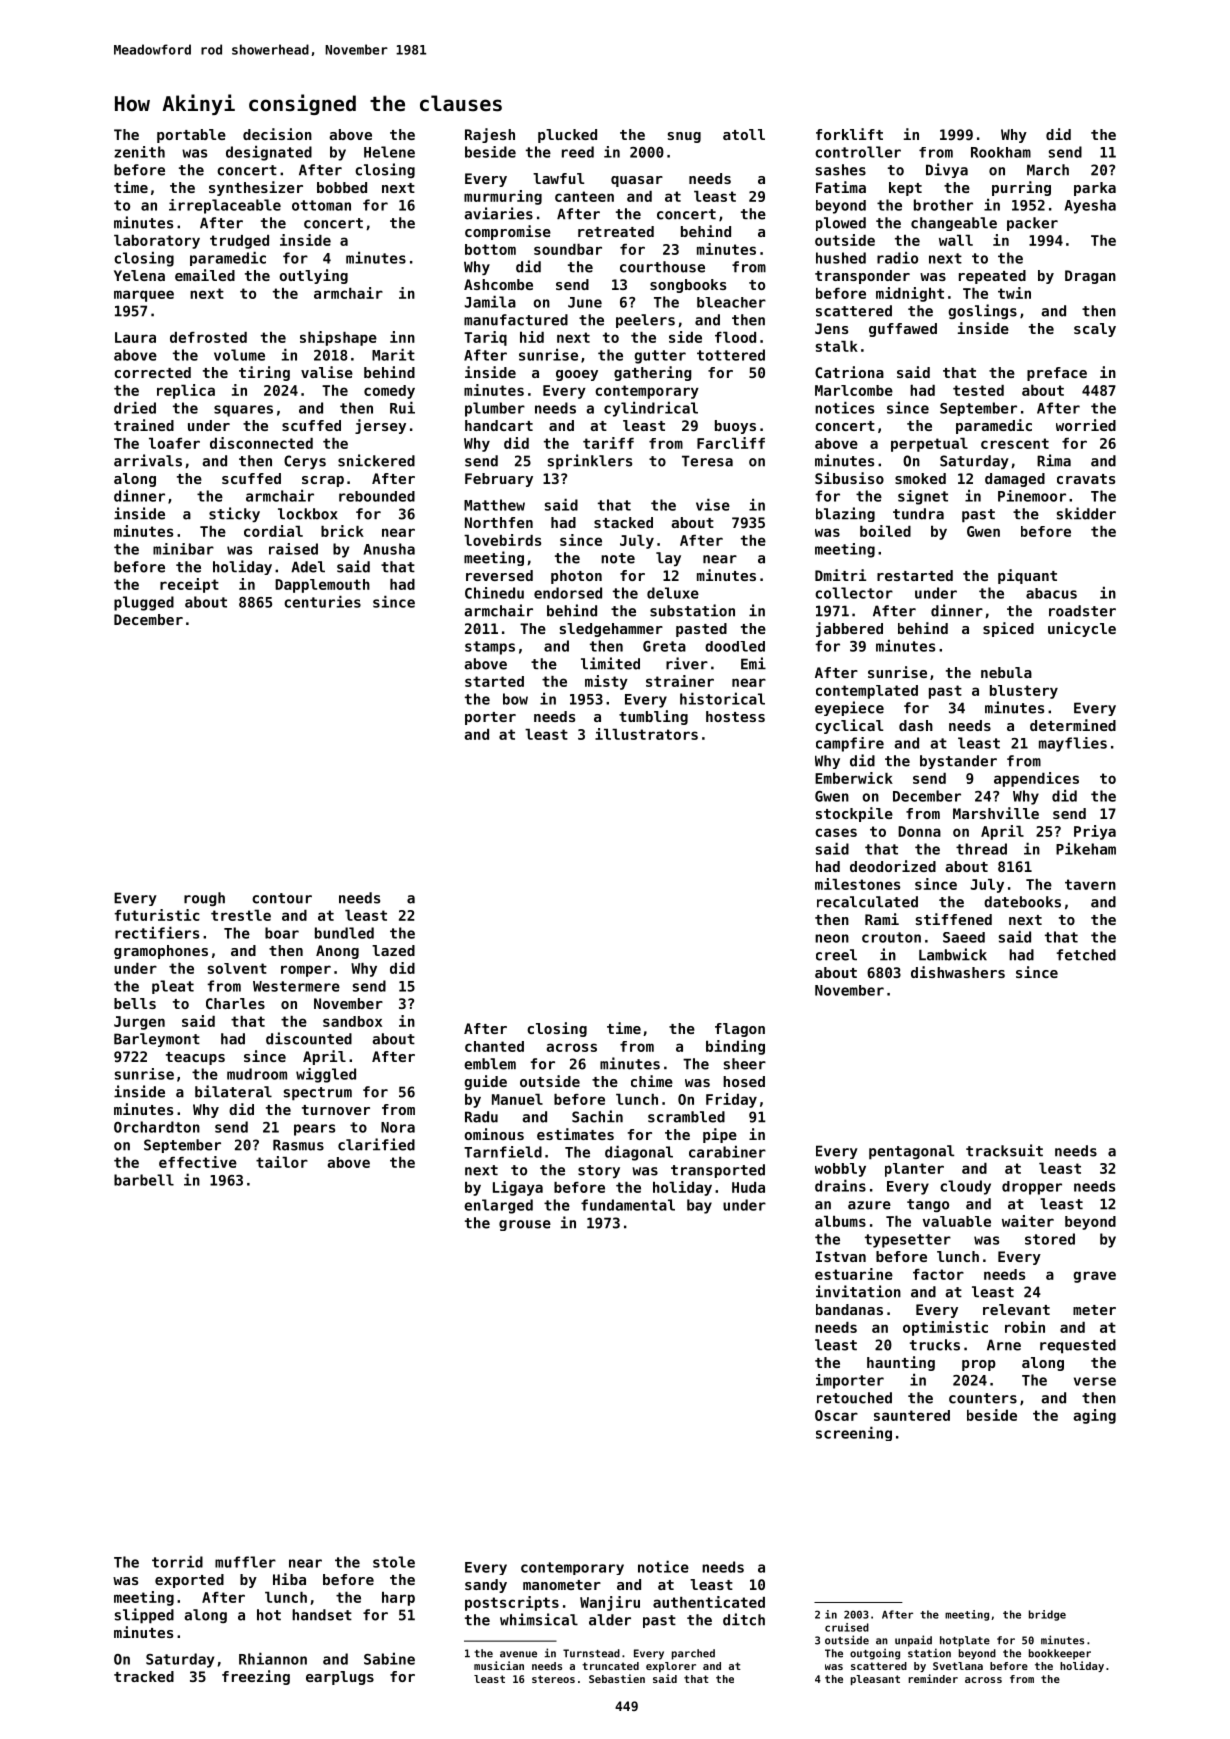 The height and width of the image is (1739, 1230). I want to click on Nora, so click(398, 1127).
